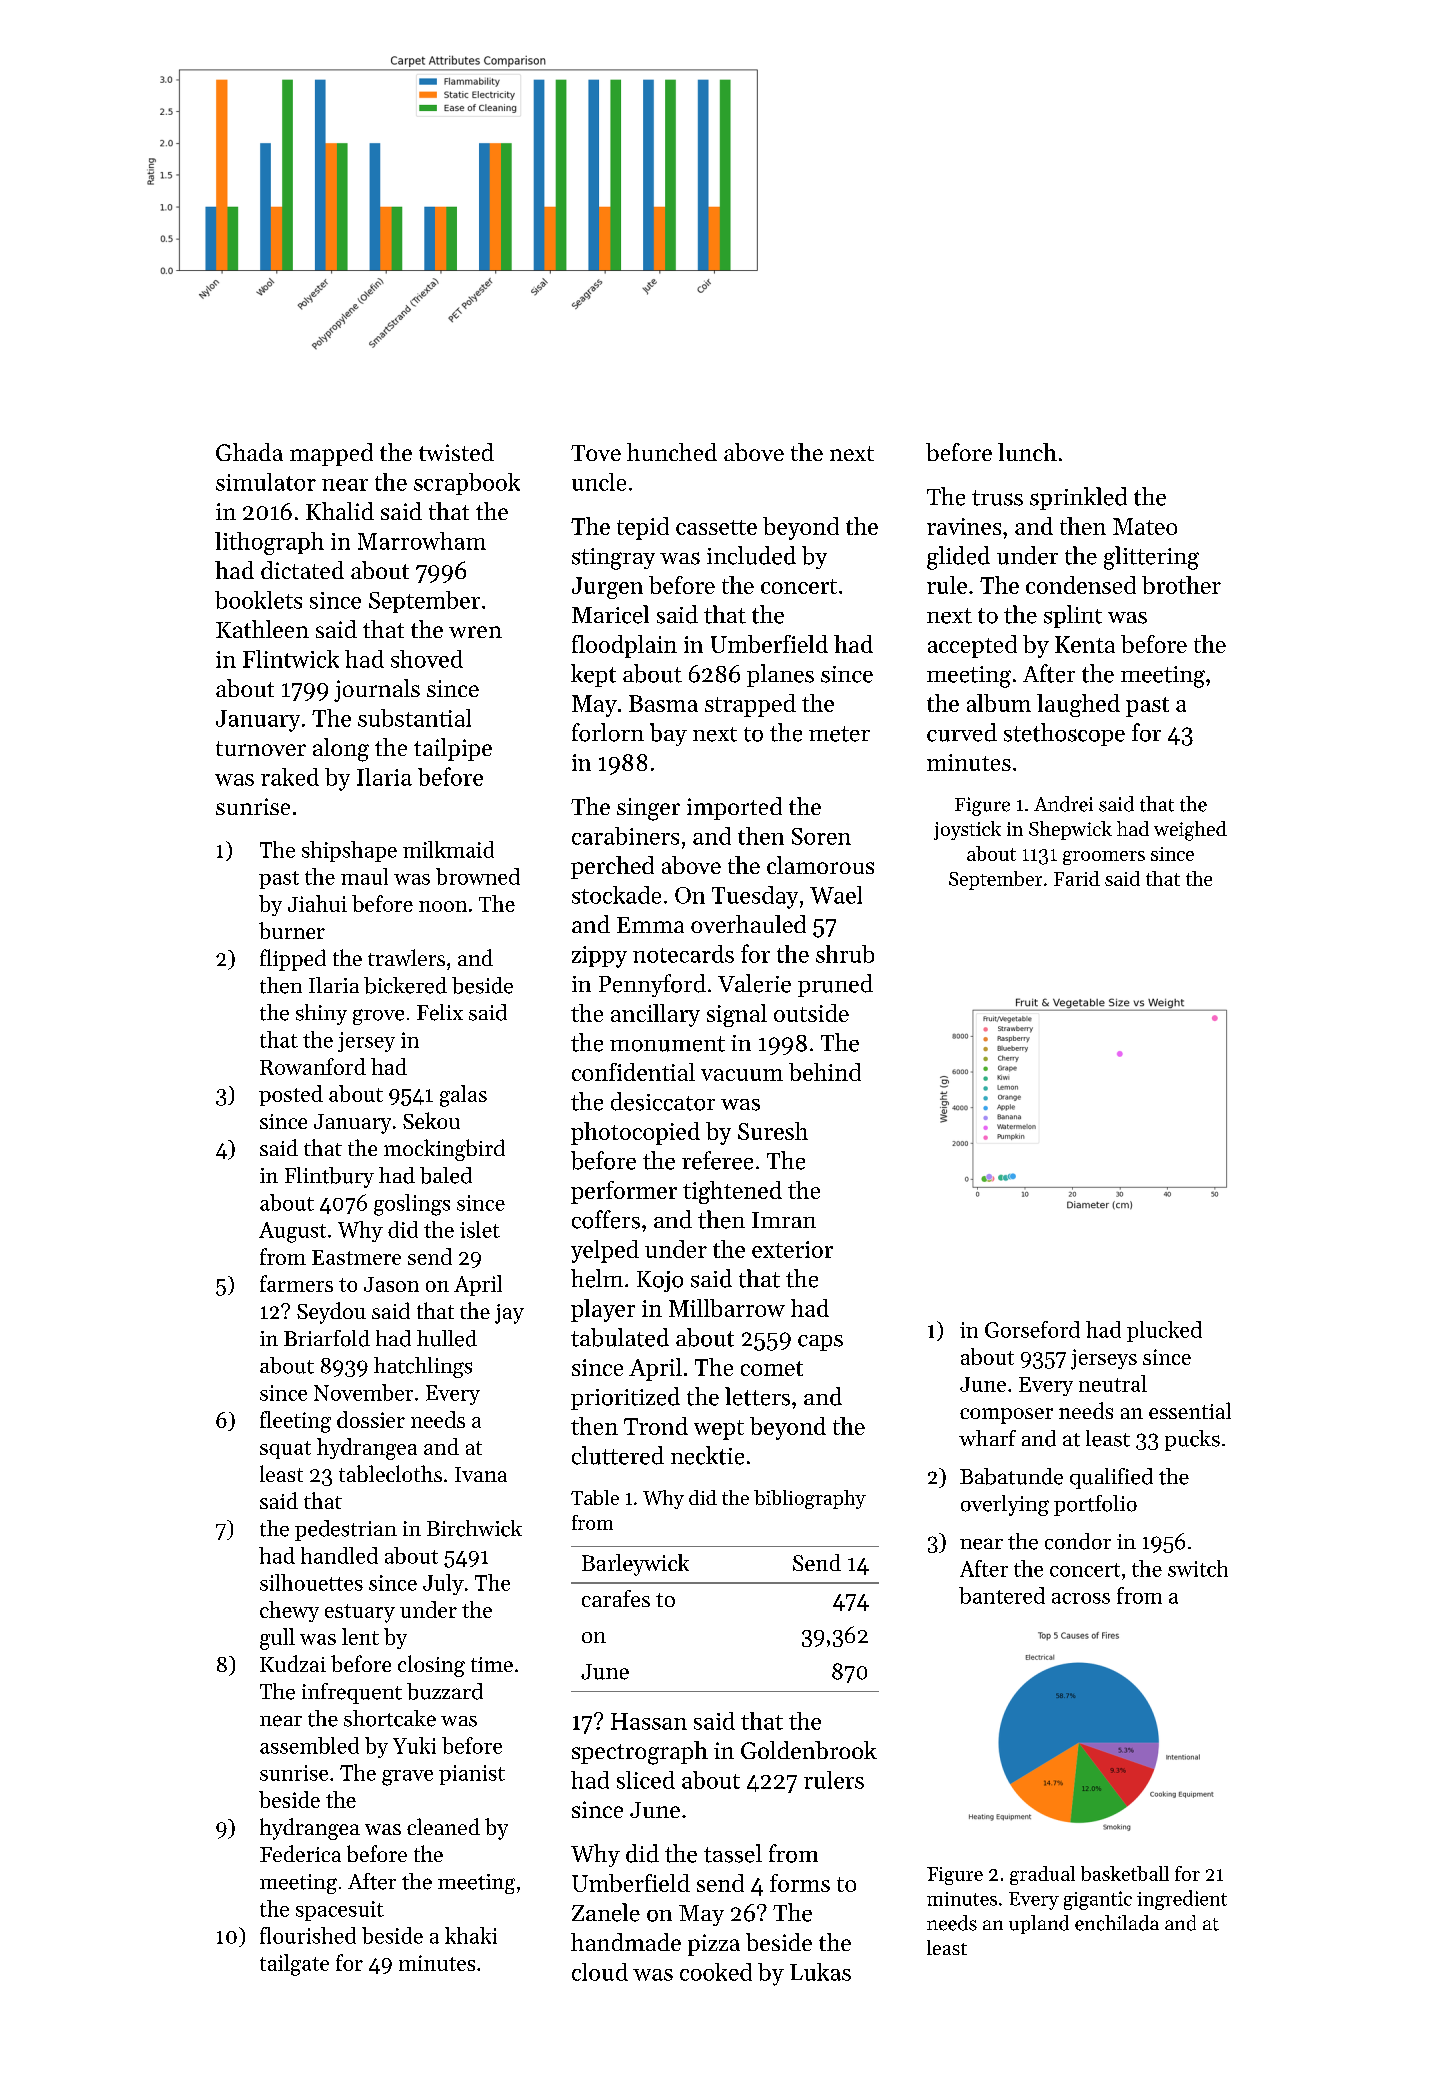  Describe the element at coordinates (618, 1455) in the screenshot. I see `cluttered` at that location.
